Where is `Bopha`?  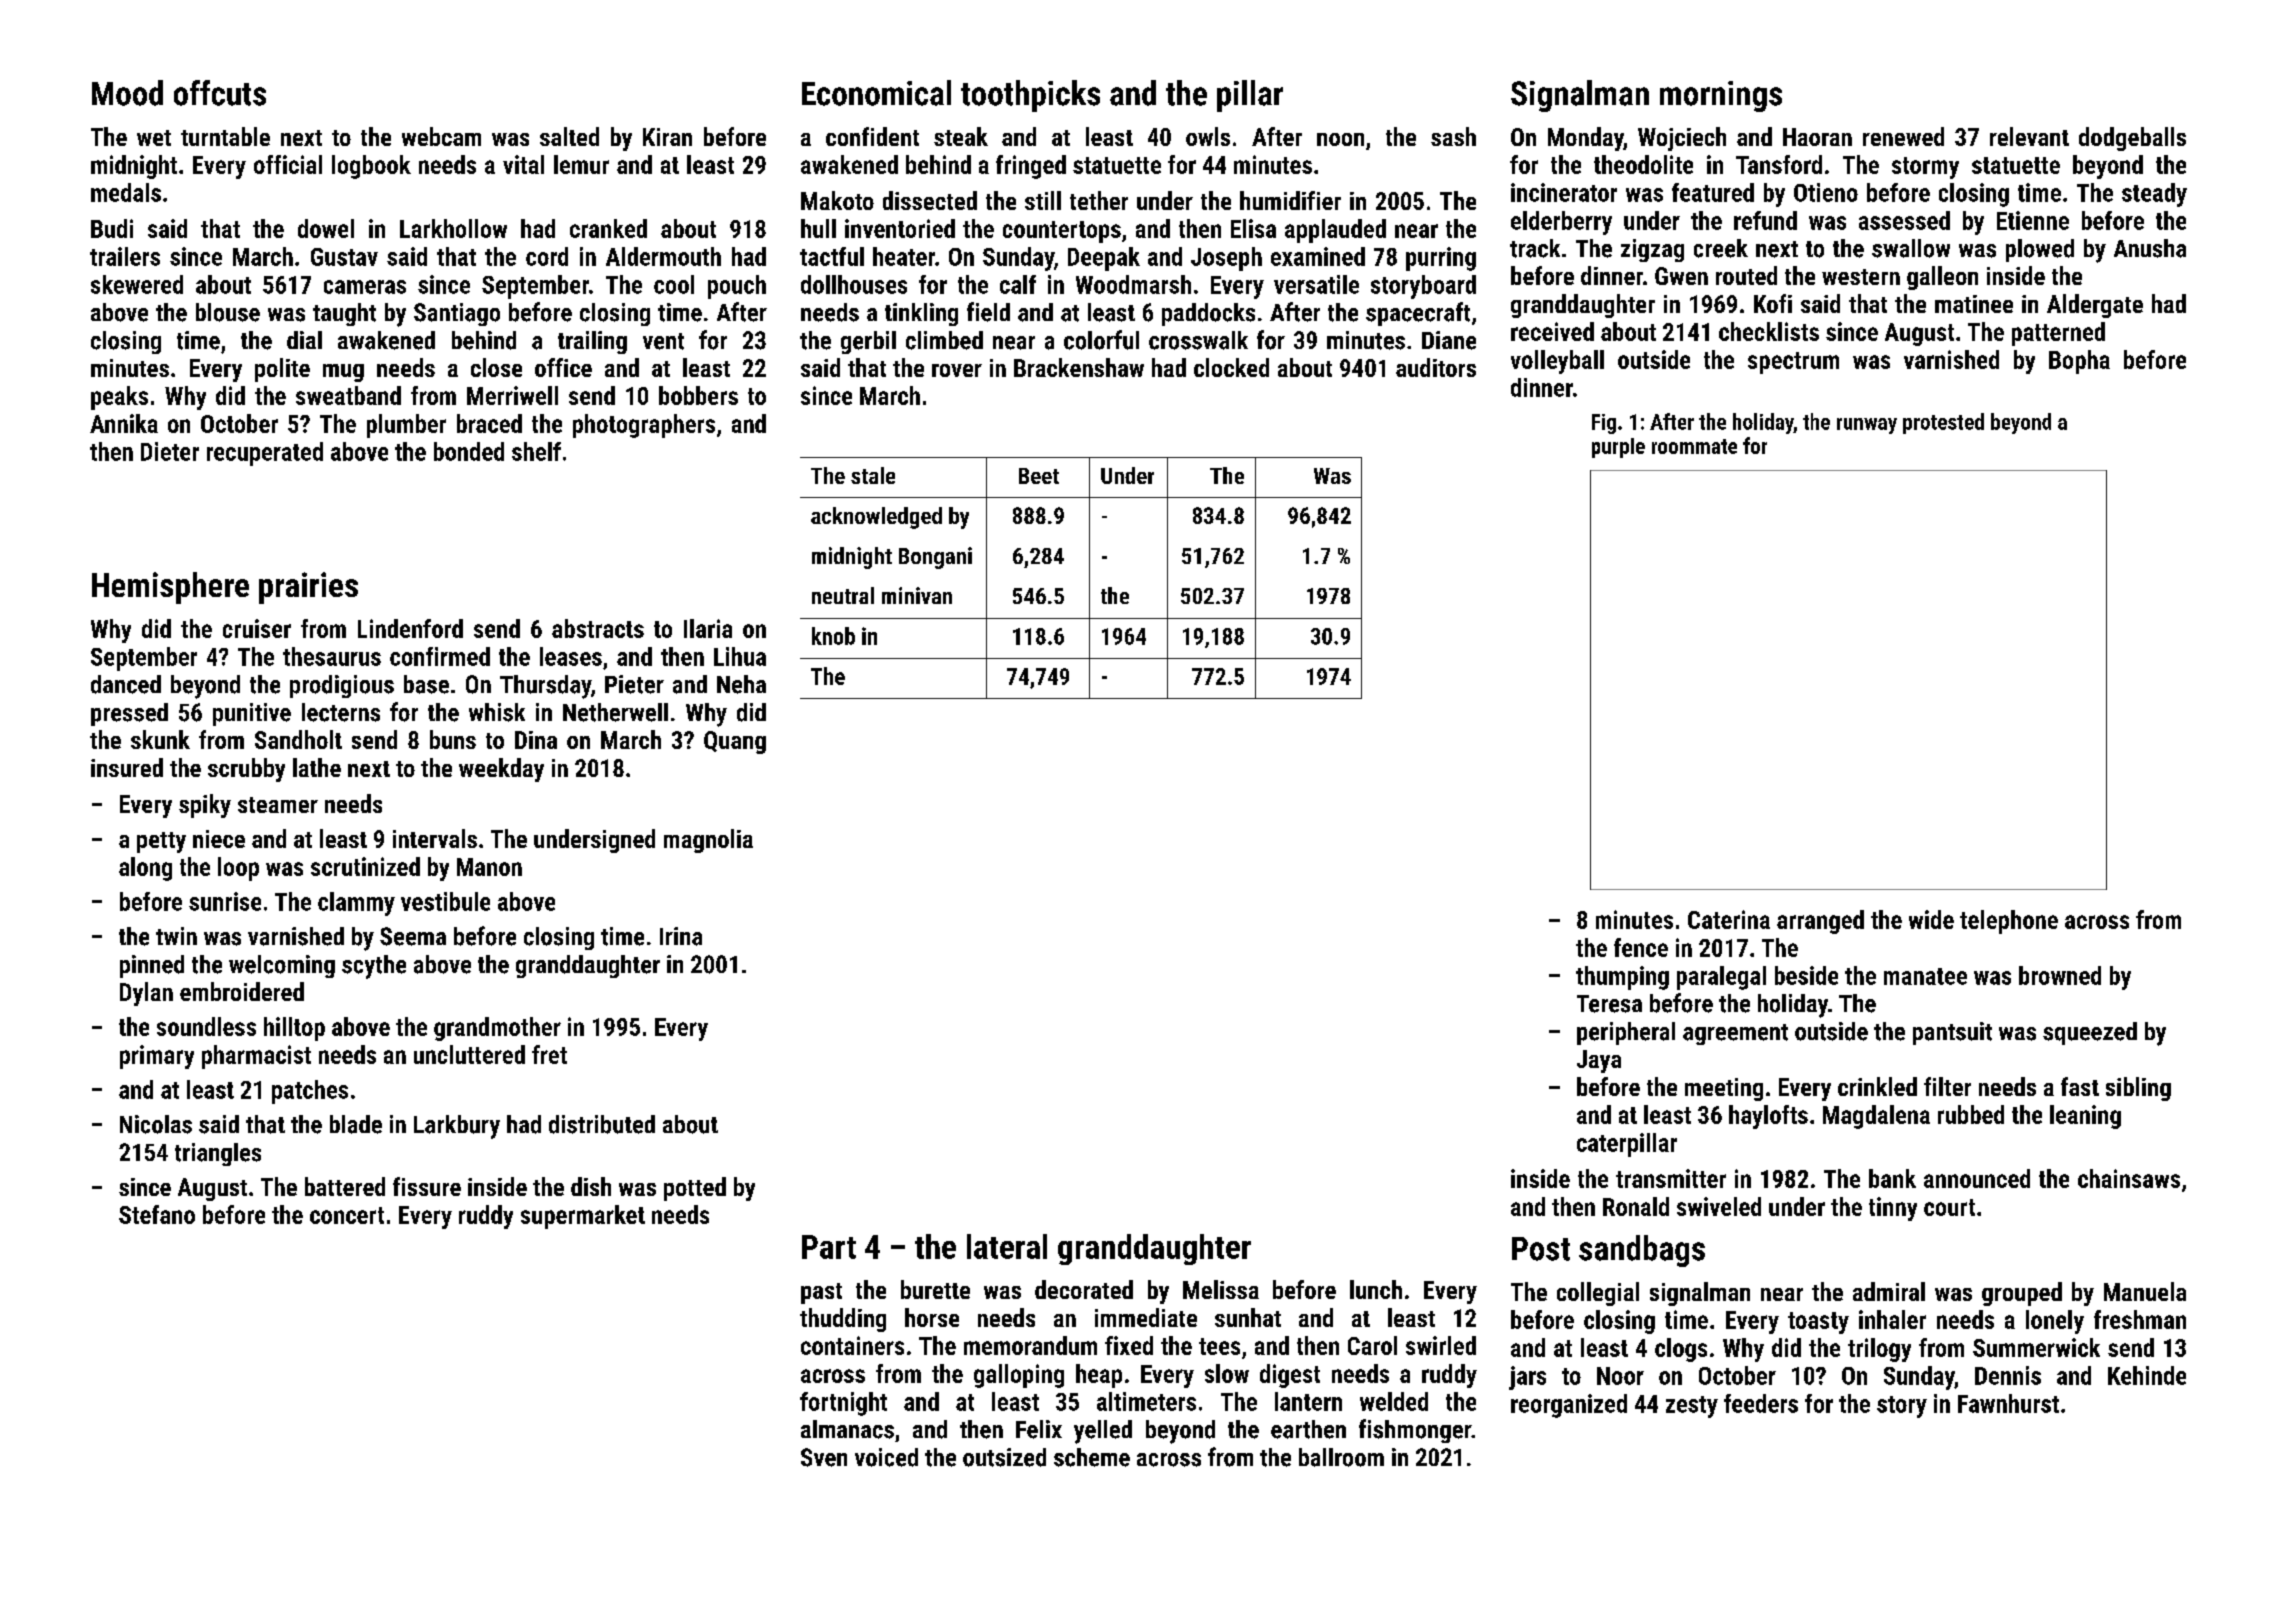
Bopha is located at coordinates (2079, 362).
